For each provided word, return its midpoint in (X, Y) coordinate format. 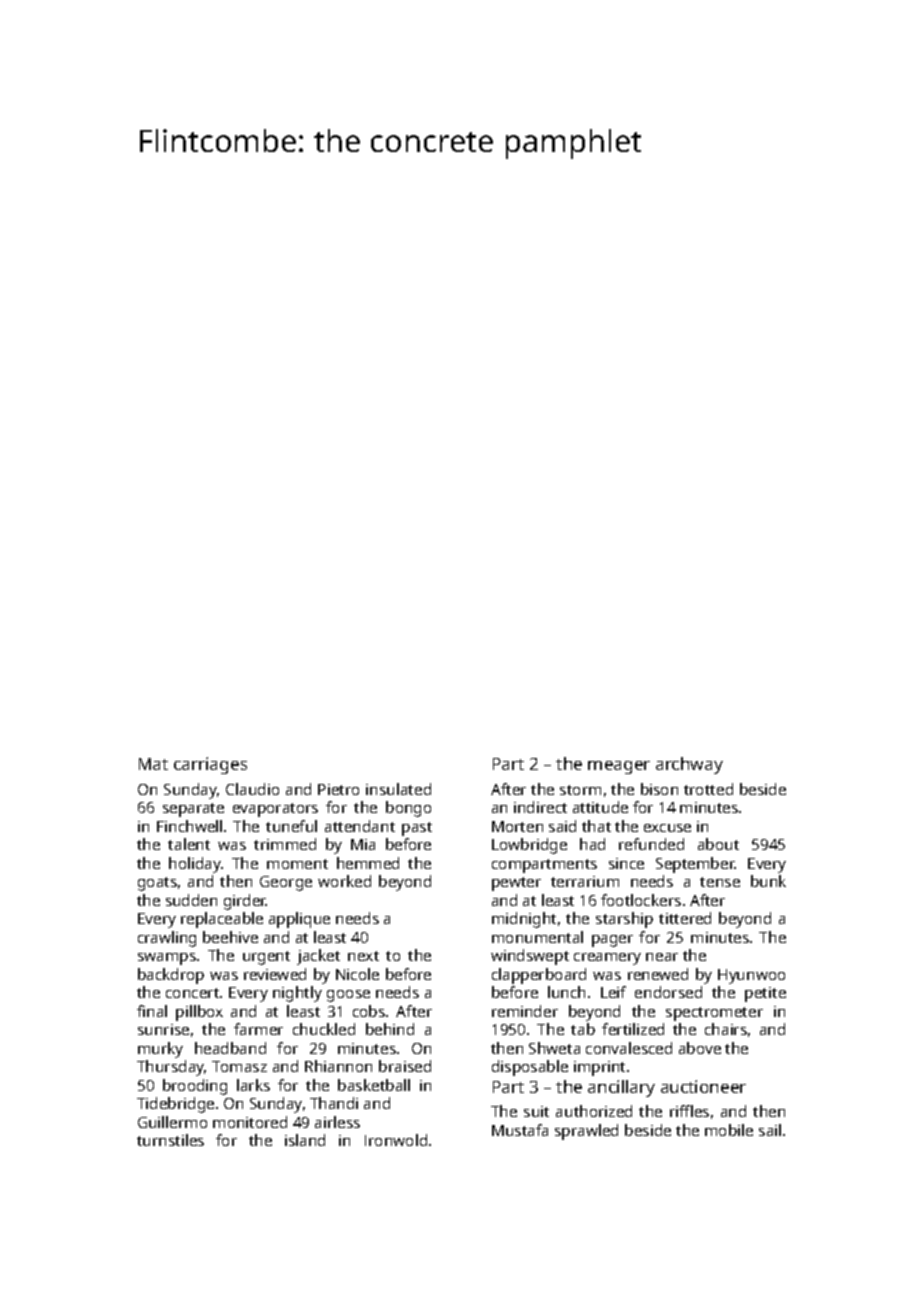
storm (580, 790)
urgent (266, 958)
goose (348, 996)
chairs (726, 1029)
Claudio (252, 789)
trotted (708, 789)
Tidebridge (175, 1105)
